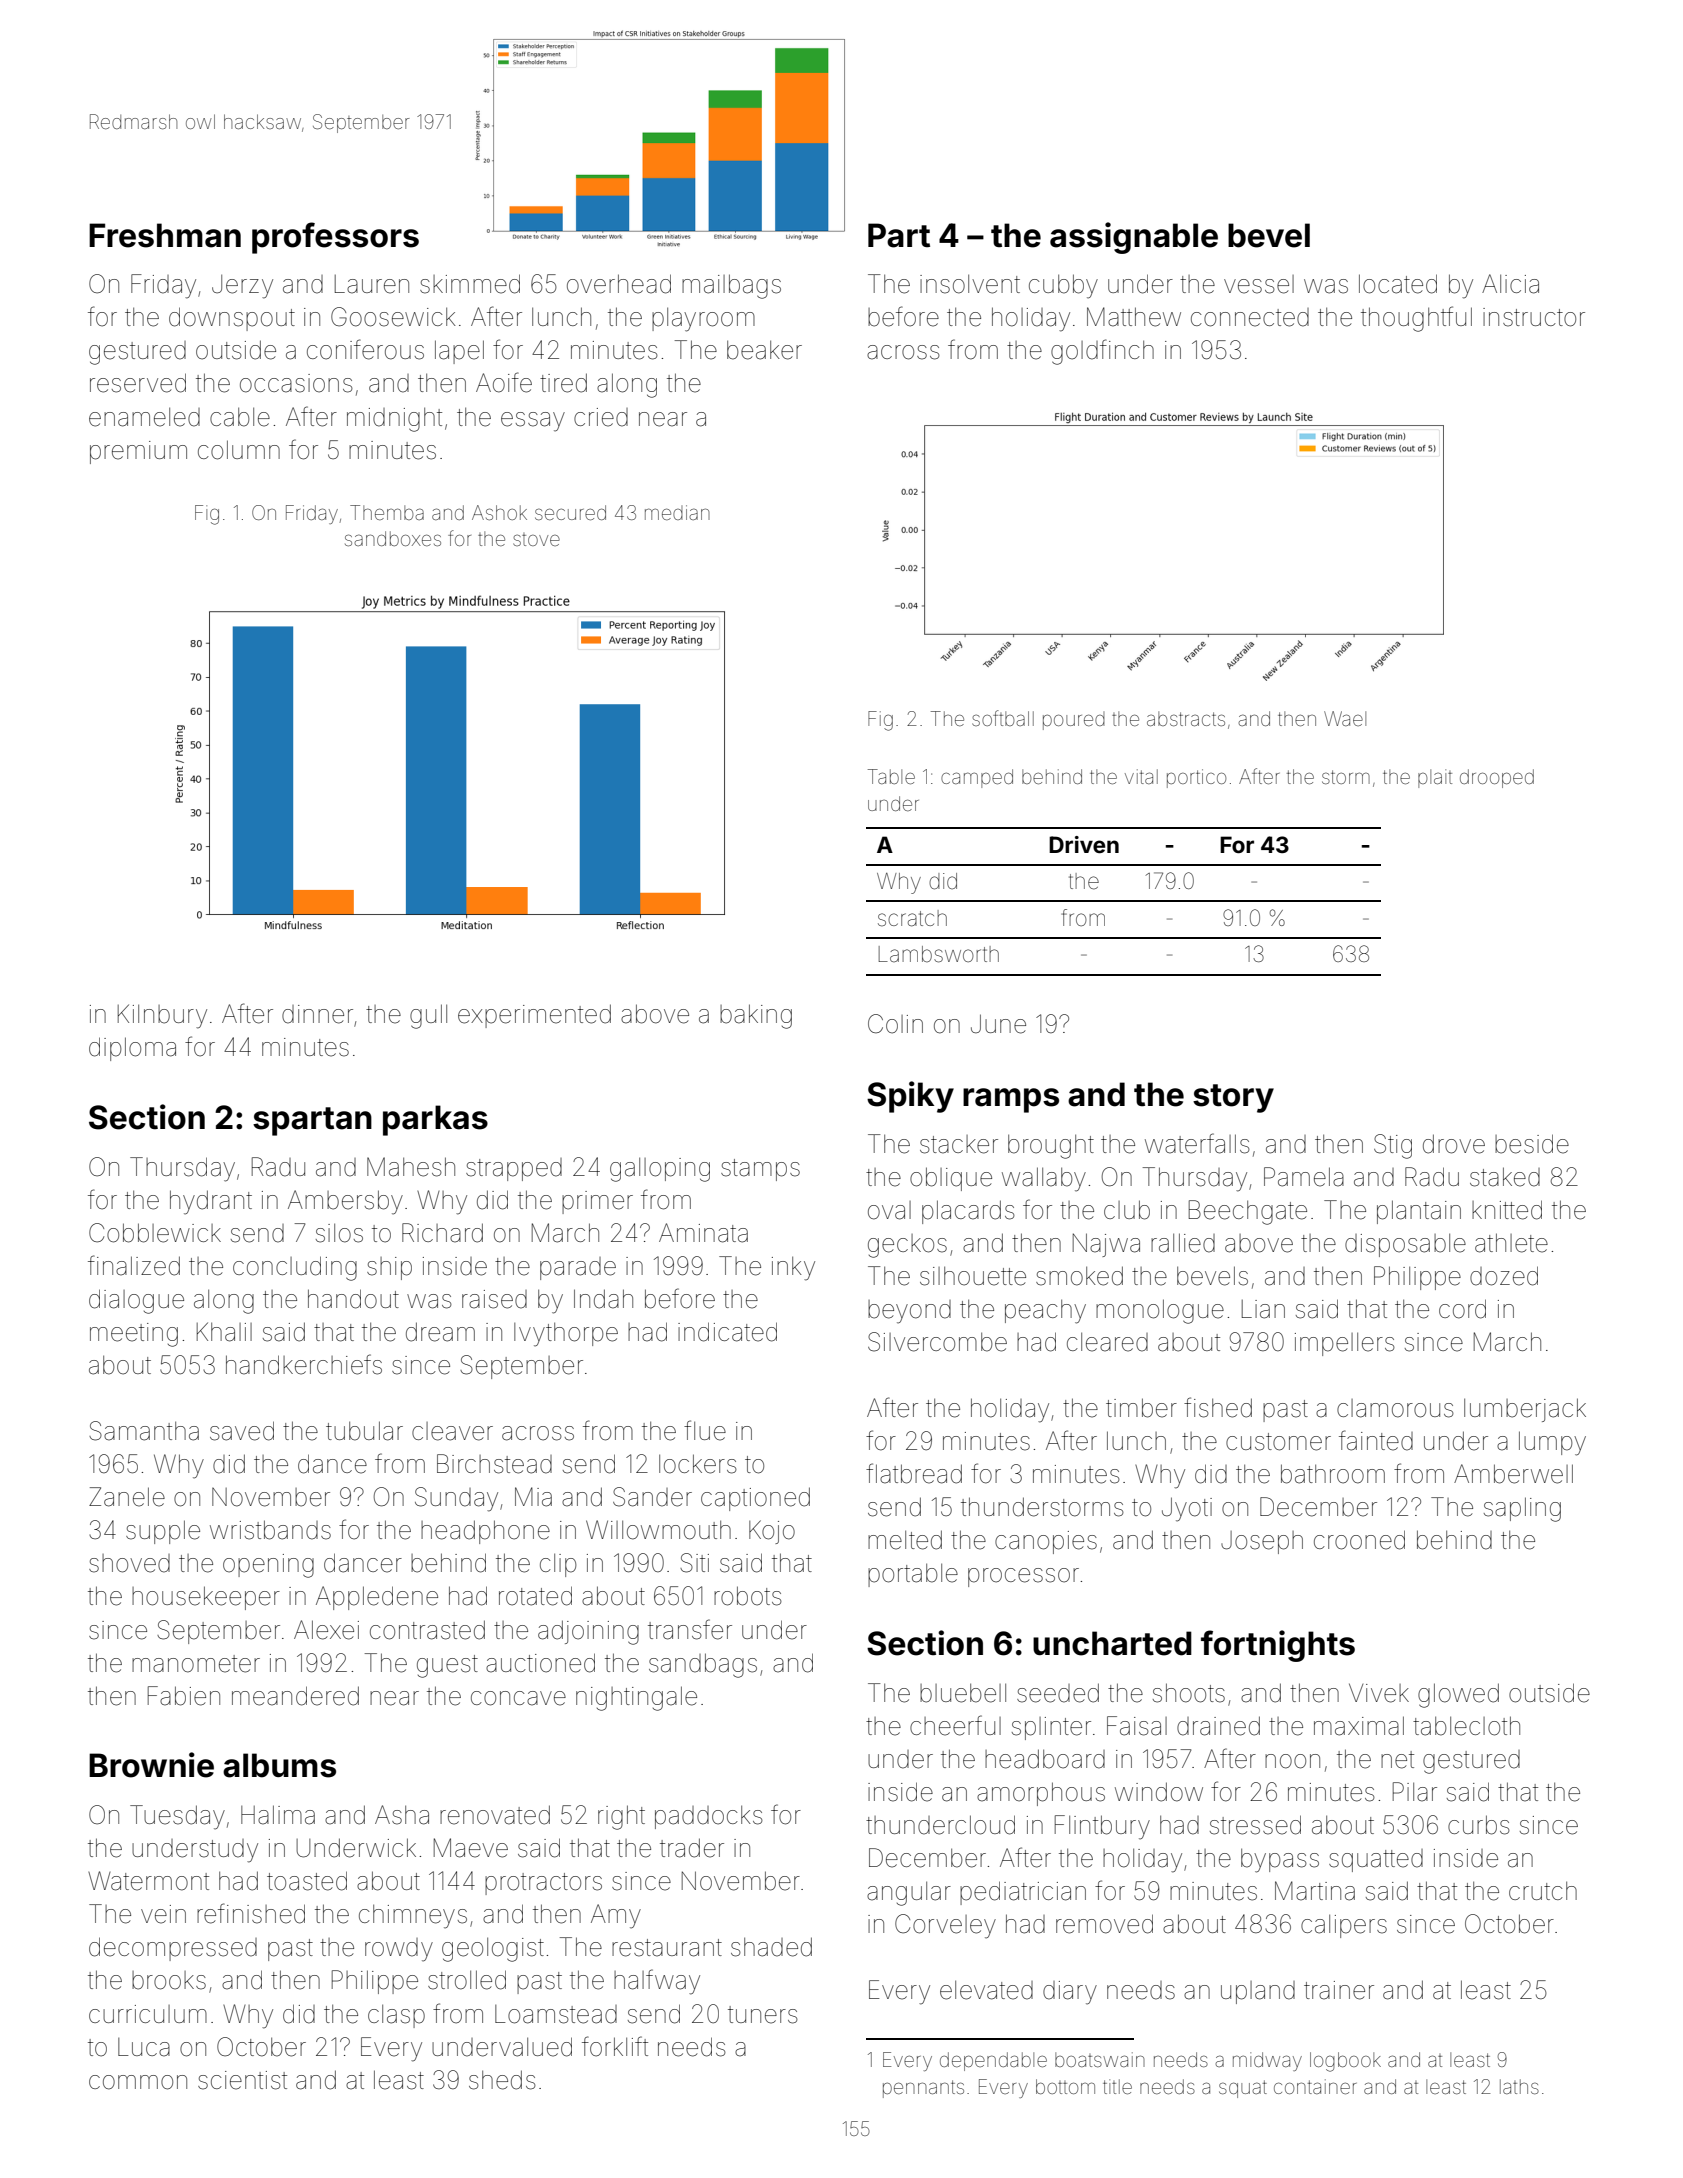 This document has height=2178, width=1683. Describe the element at coordinates (165, 235) in the document. I see `Freshman` at that location.
